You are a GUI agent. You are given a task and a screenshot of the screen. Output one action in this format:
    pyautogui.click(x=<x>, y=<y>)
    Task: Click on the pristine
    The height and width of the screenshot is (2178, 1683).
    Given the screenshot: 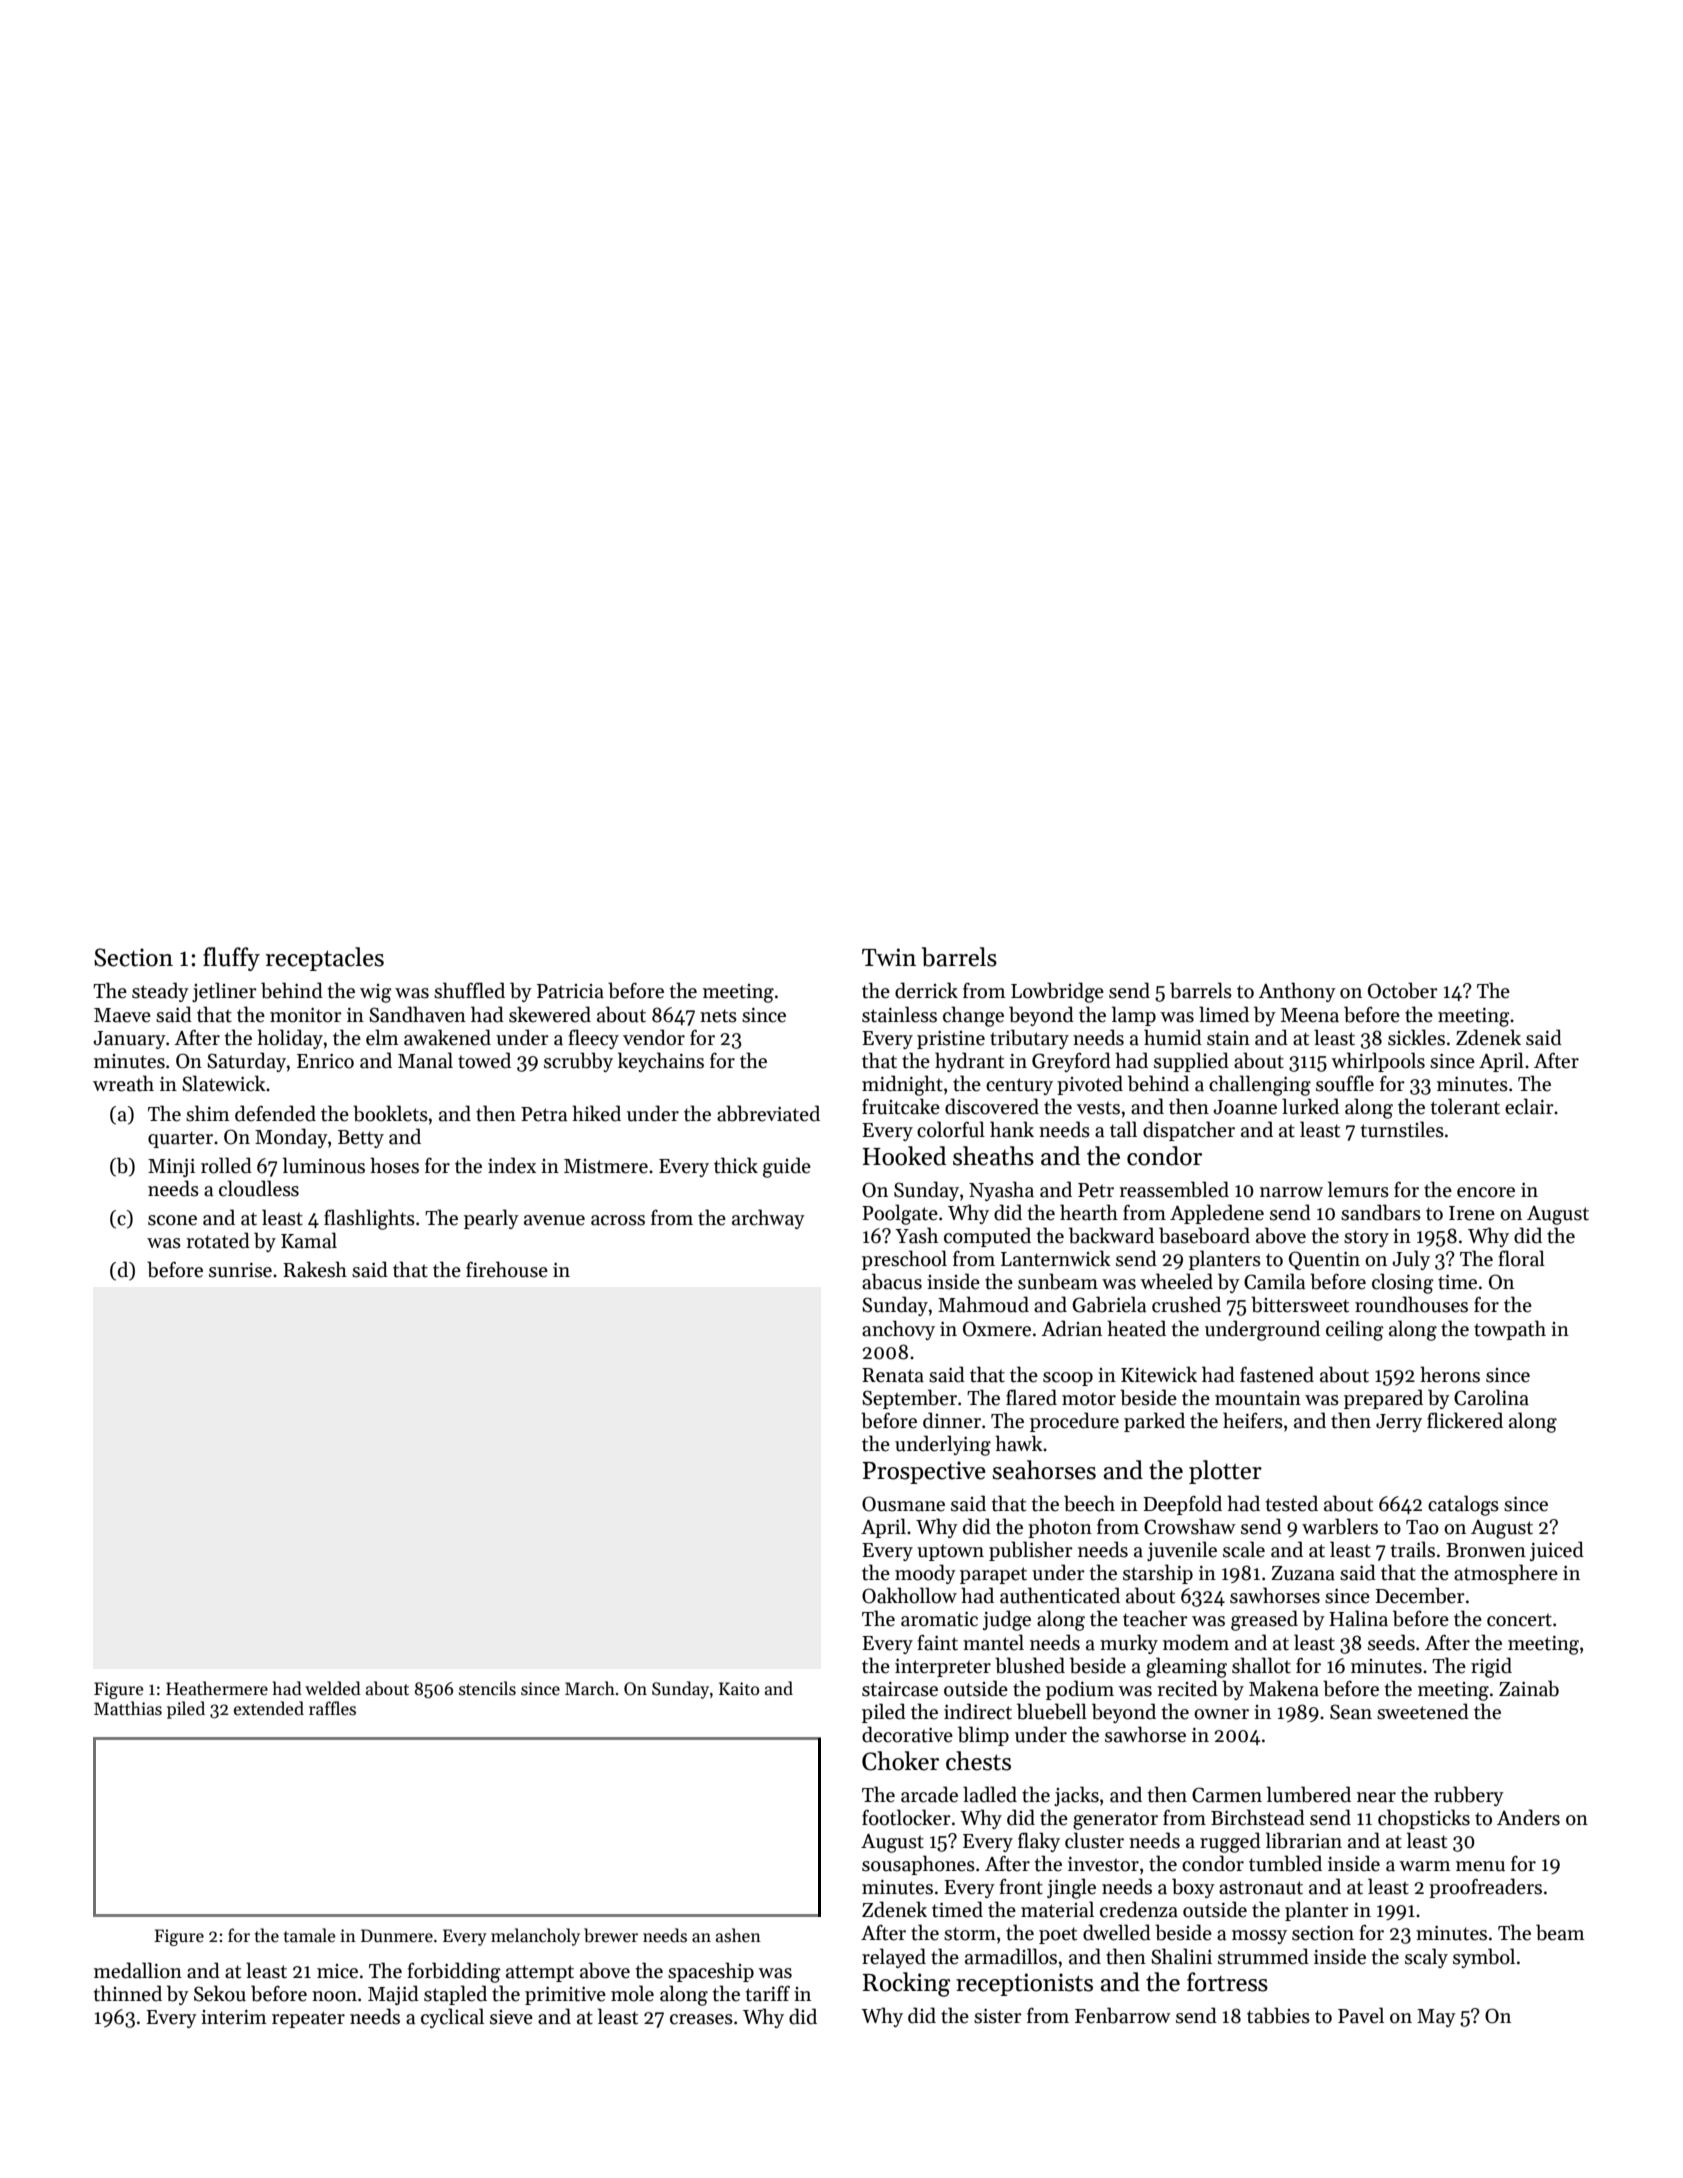 What is the action you would take?
    pyautogui.click(x=951, y=1040)
